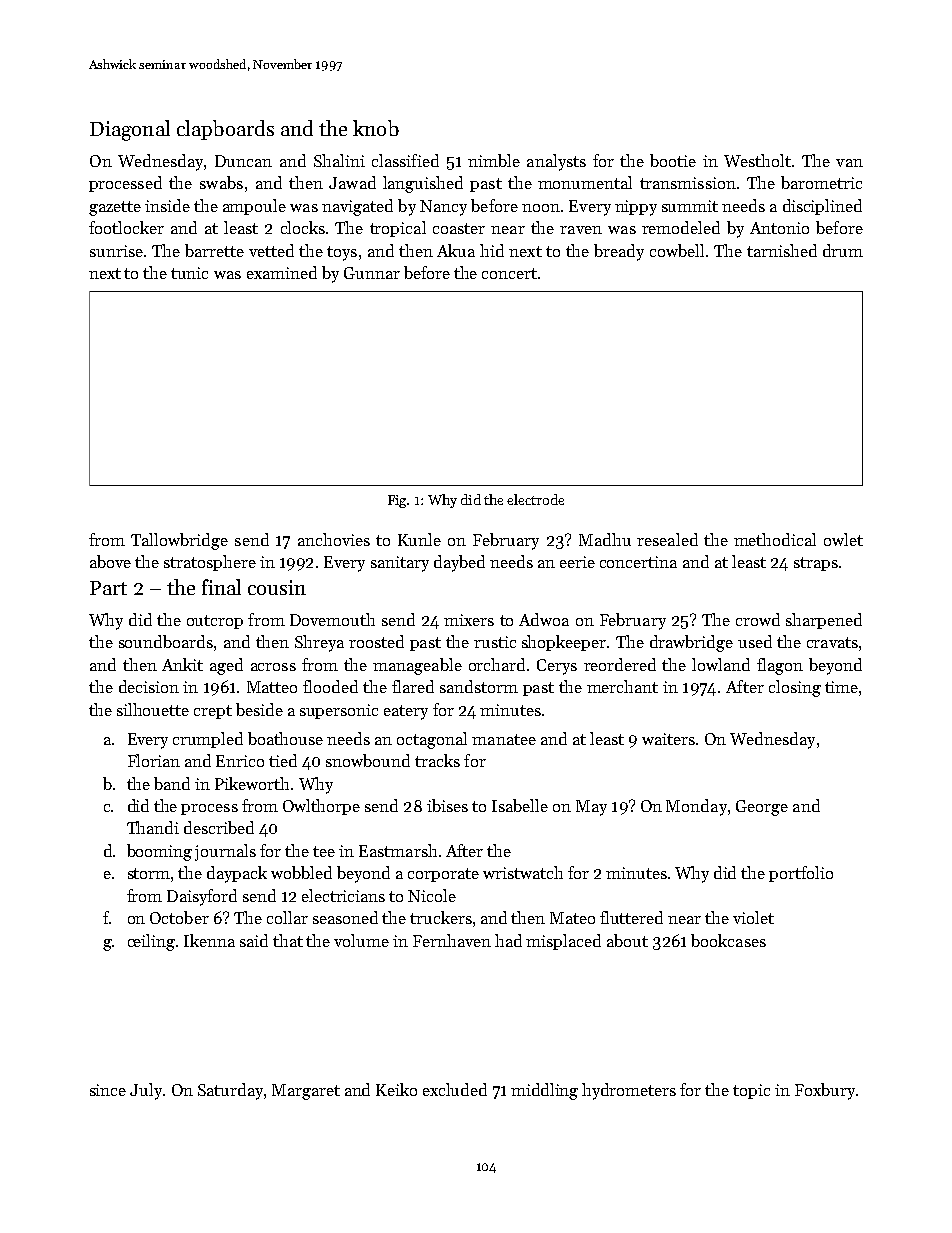  What do you see at coordinates (775, 539) in the screenshot?
I see `methodical` at bounding box center [775, 539].
